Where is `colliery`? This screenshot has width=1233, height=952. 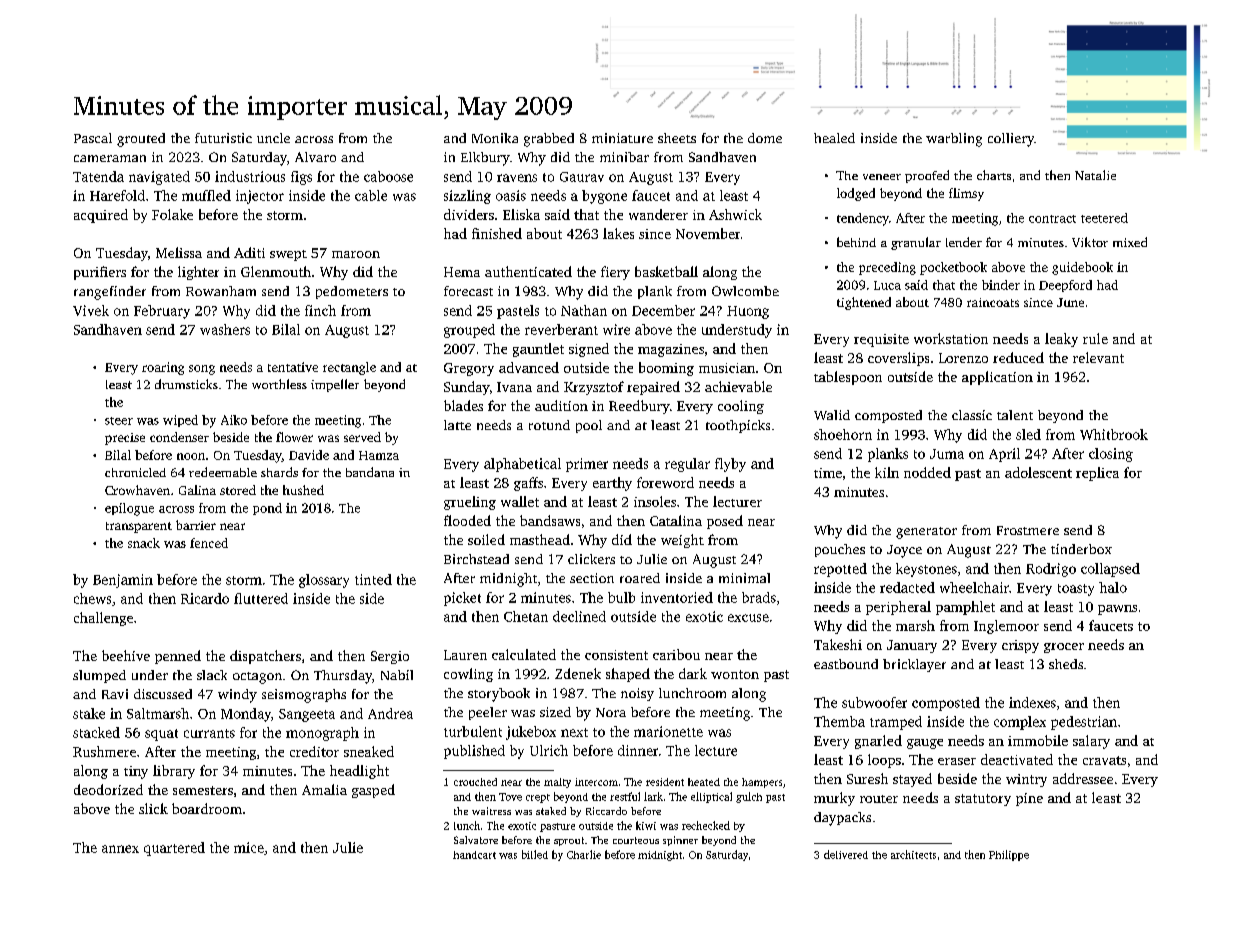
colliery is located at coordinates (1011, 140).
